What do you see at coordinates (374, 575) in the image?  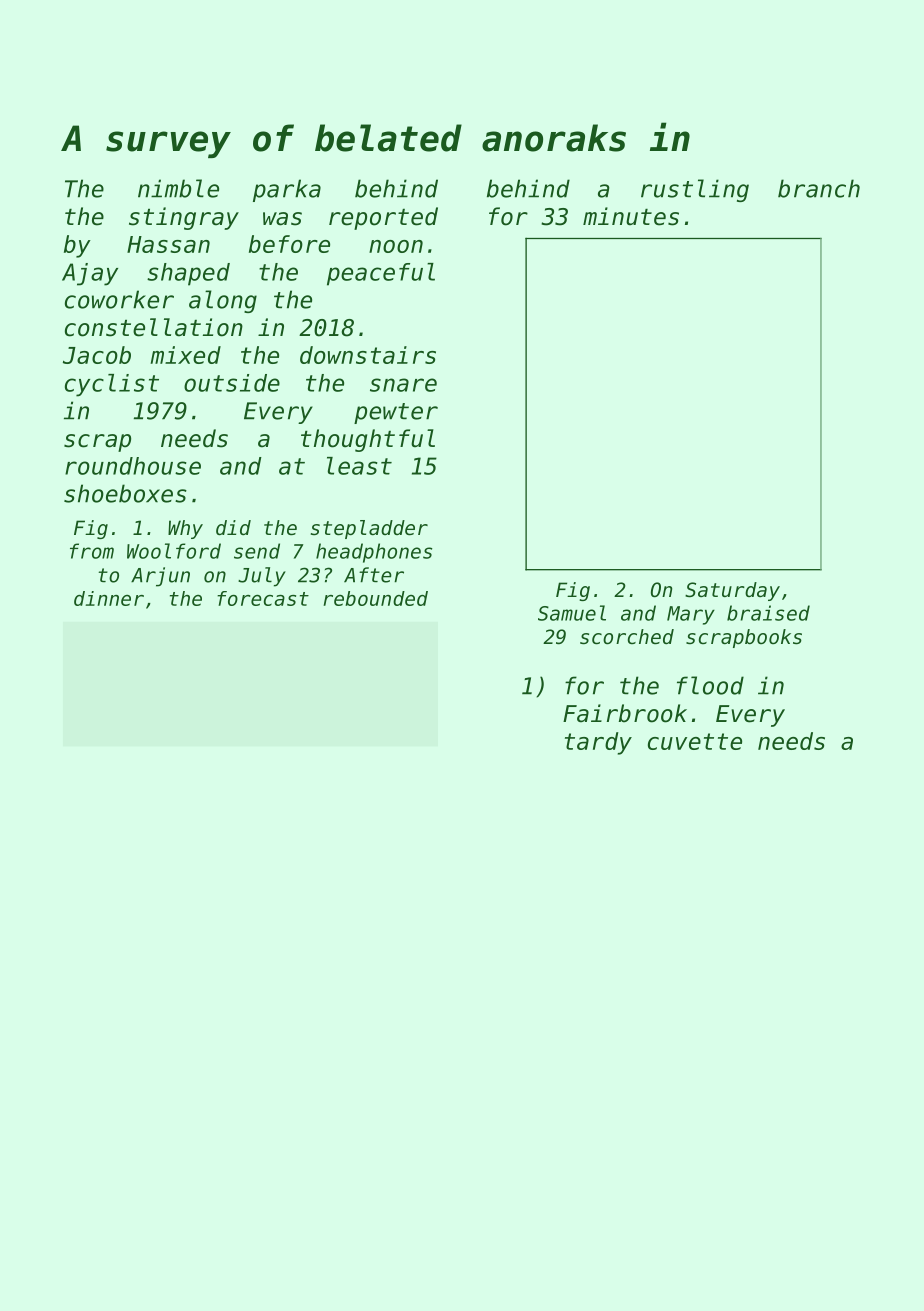 I see `After` at bounding box center [374, 575].
